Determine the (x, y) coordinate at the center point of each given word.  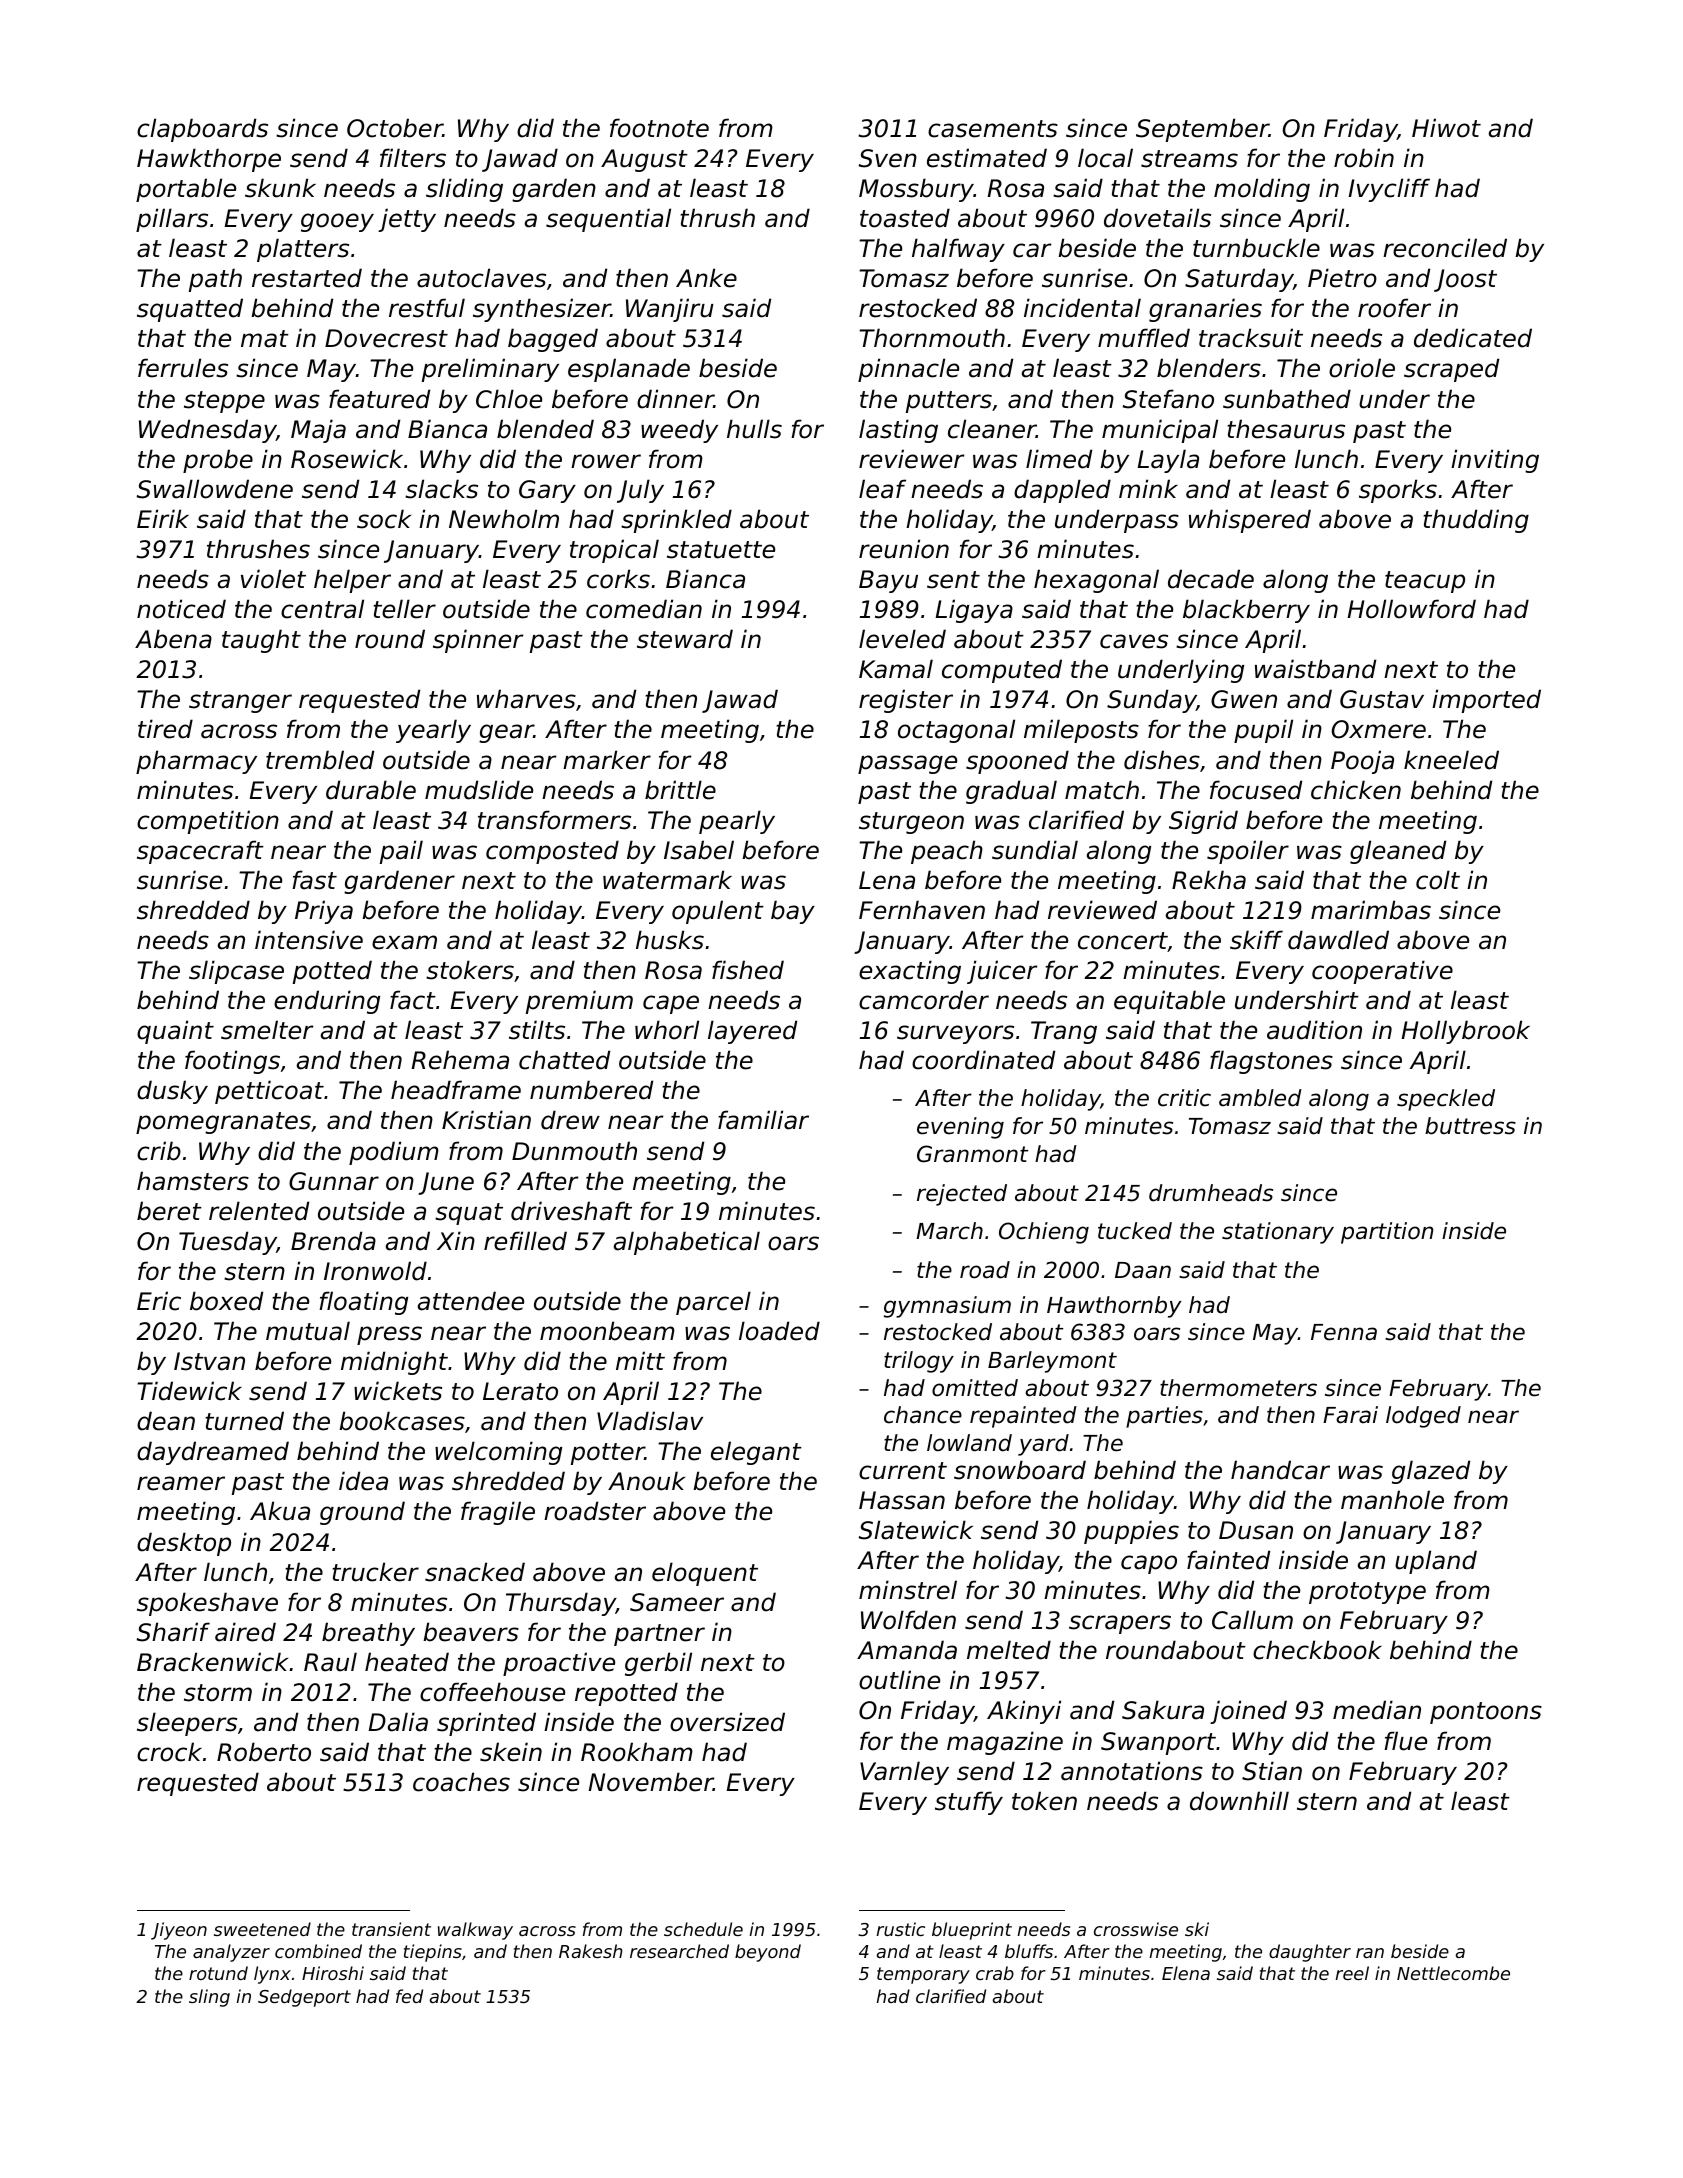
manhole (1392, 1500)
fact (413, 1000)
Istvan (209, 1361)
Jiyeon (179, 1931)
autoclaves (481, 278)
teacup (1425, 582)
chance (923, 1415)
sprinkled (676, 521)
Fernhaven (922, 910)
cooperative (1382, 972)
